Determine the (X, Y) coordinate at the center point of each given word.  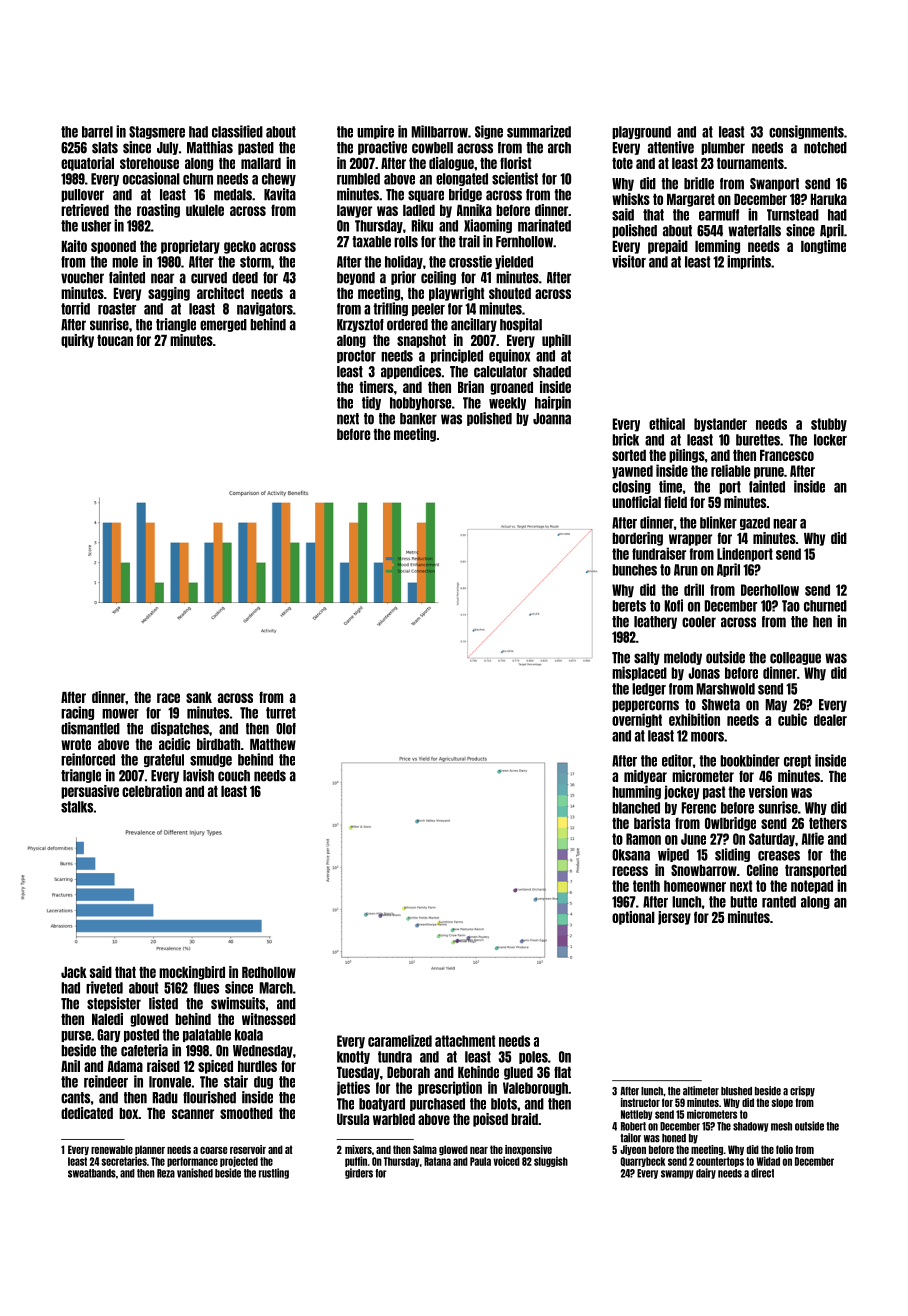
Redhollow (269, 972)
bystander (720, 425)
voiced (507, 1161)
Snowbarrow (704, 870)
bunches (634, 570)
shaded (552, 372)
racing (77, 713)
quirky (77, 341)
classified (237, 131)
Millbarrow (439, 131)
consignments (806, 132)
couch (234, 776)
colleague (795, 658)
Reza (166, 1173)
